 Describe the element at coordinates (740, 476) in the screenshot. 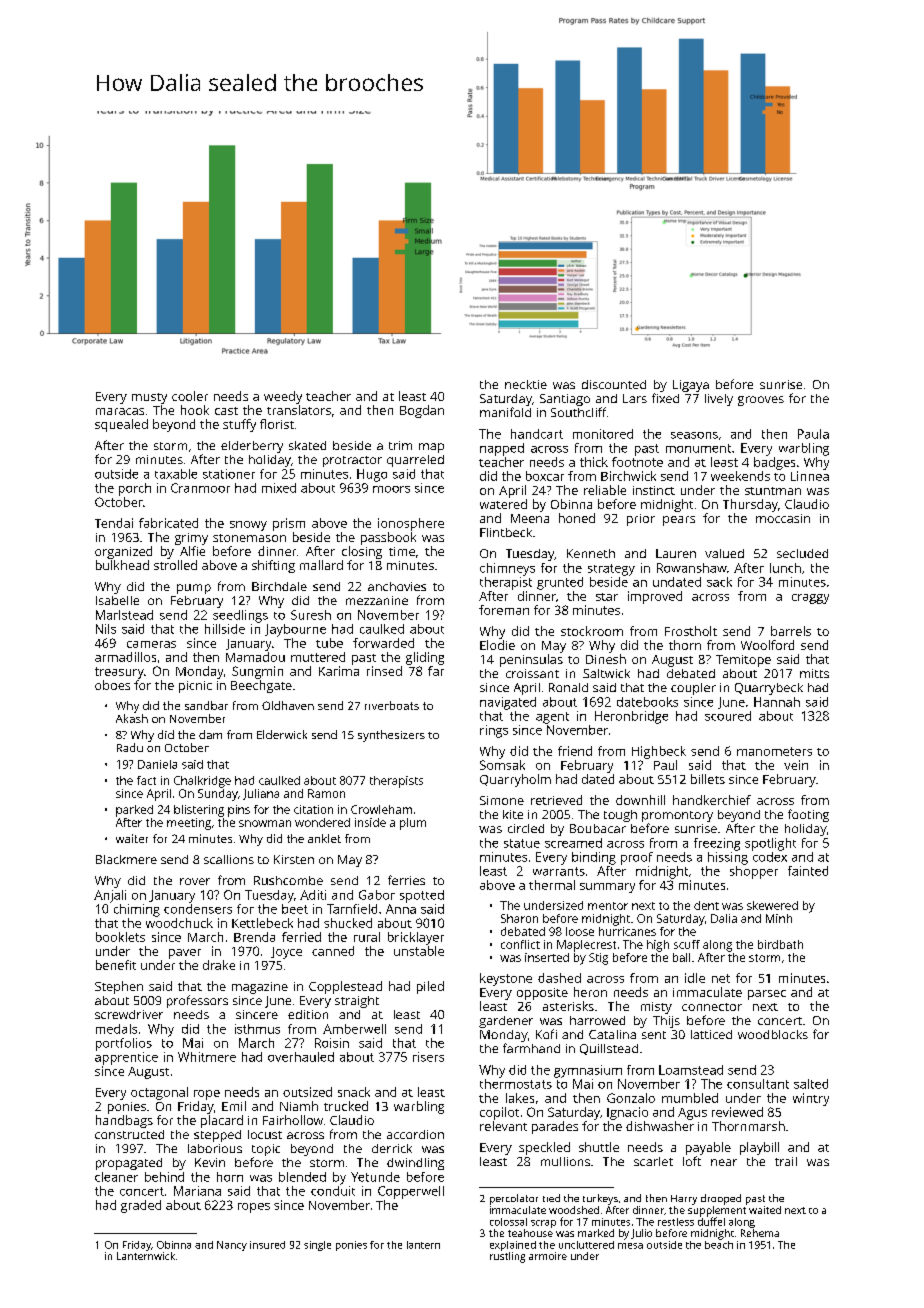

I see `weekends` at that location.
